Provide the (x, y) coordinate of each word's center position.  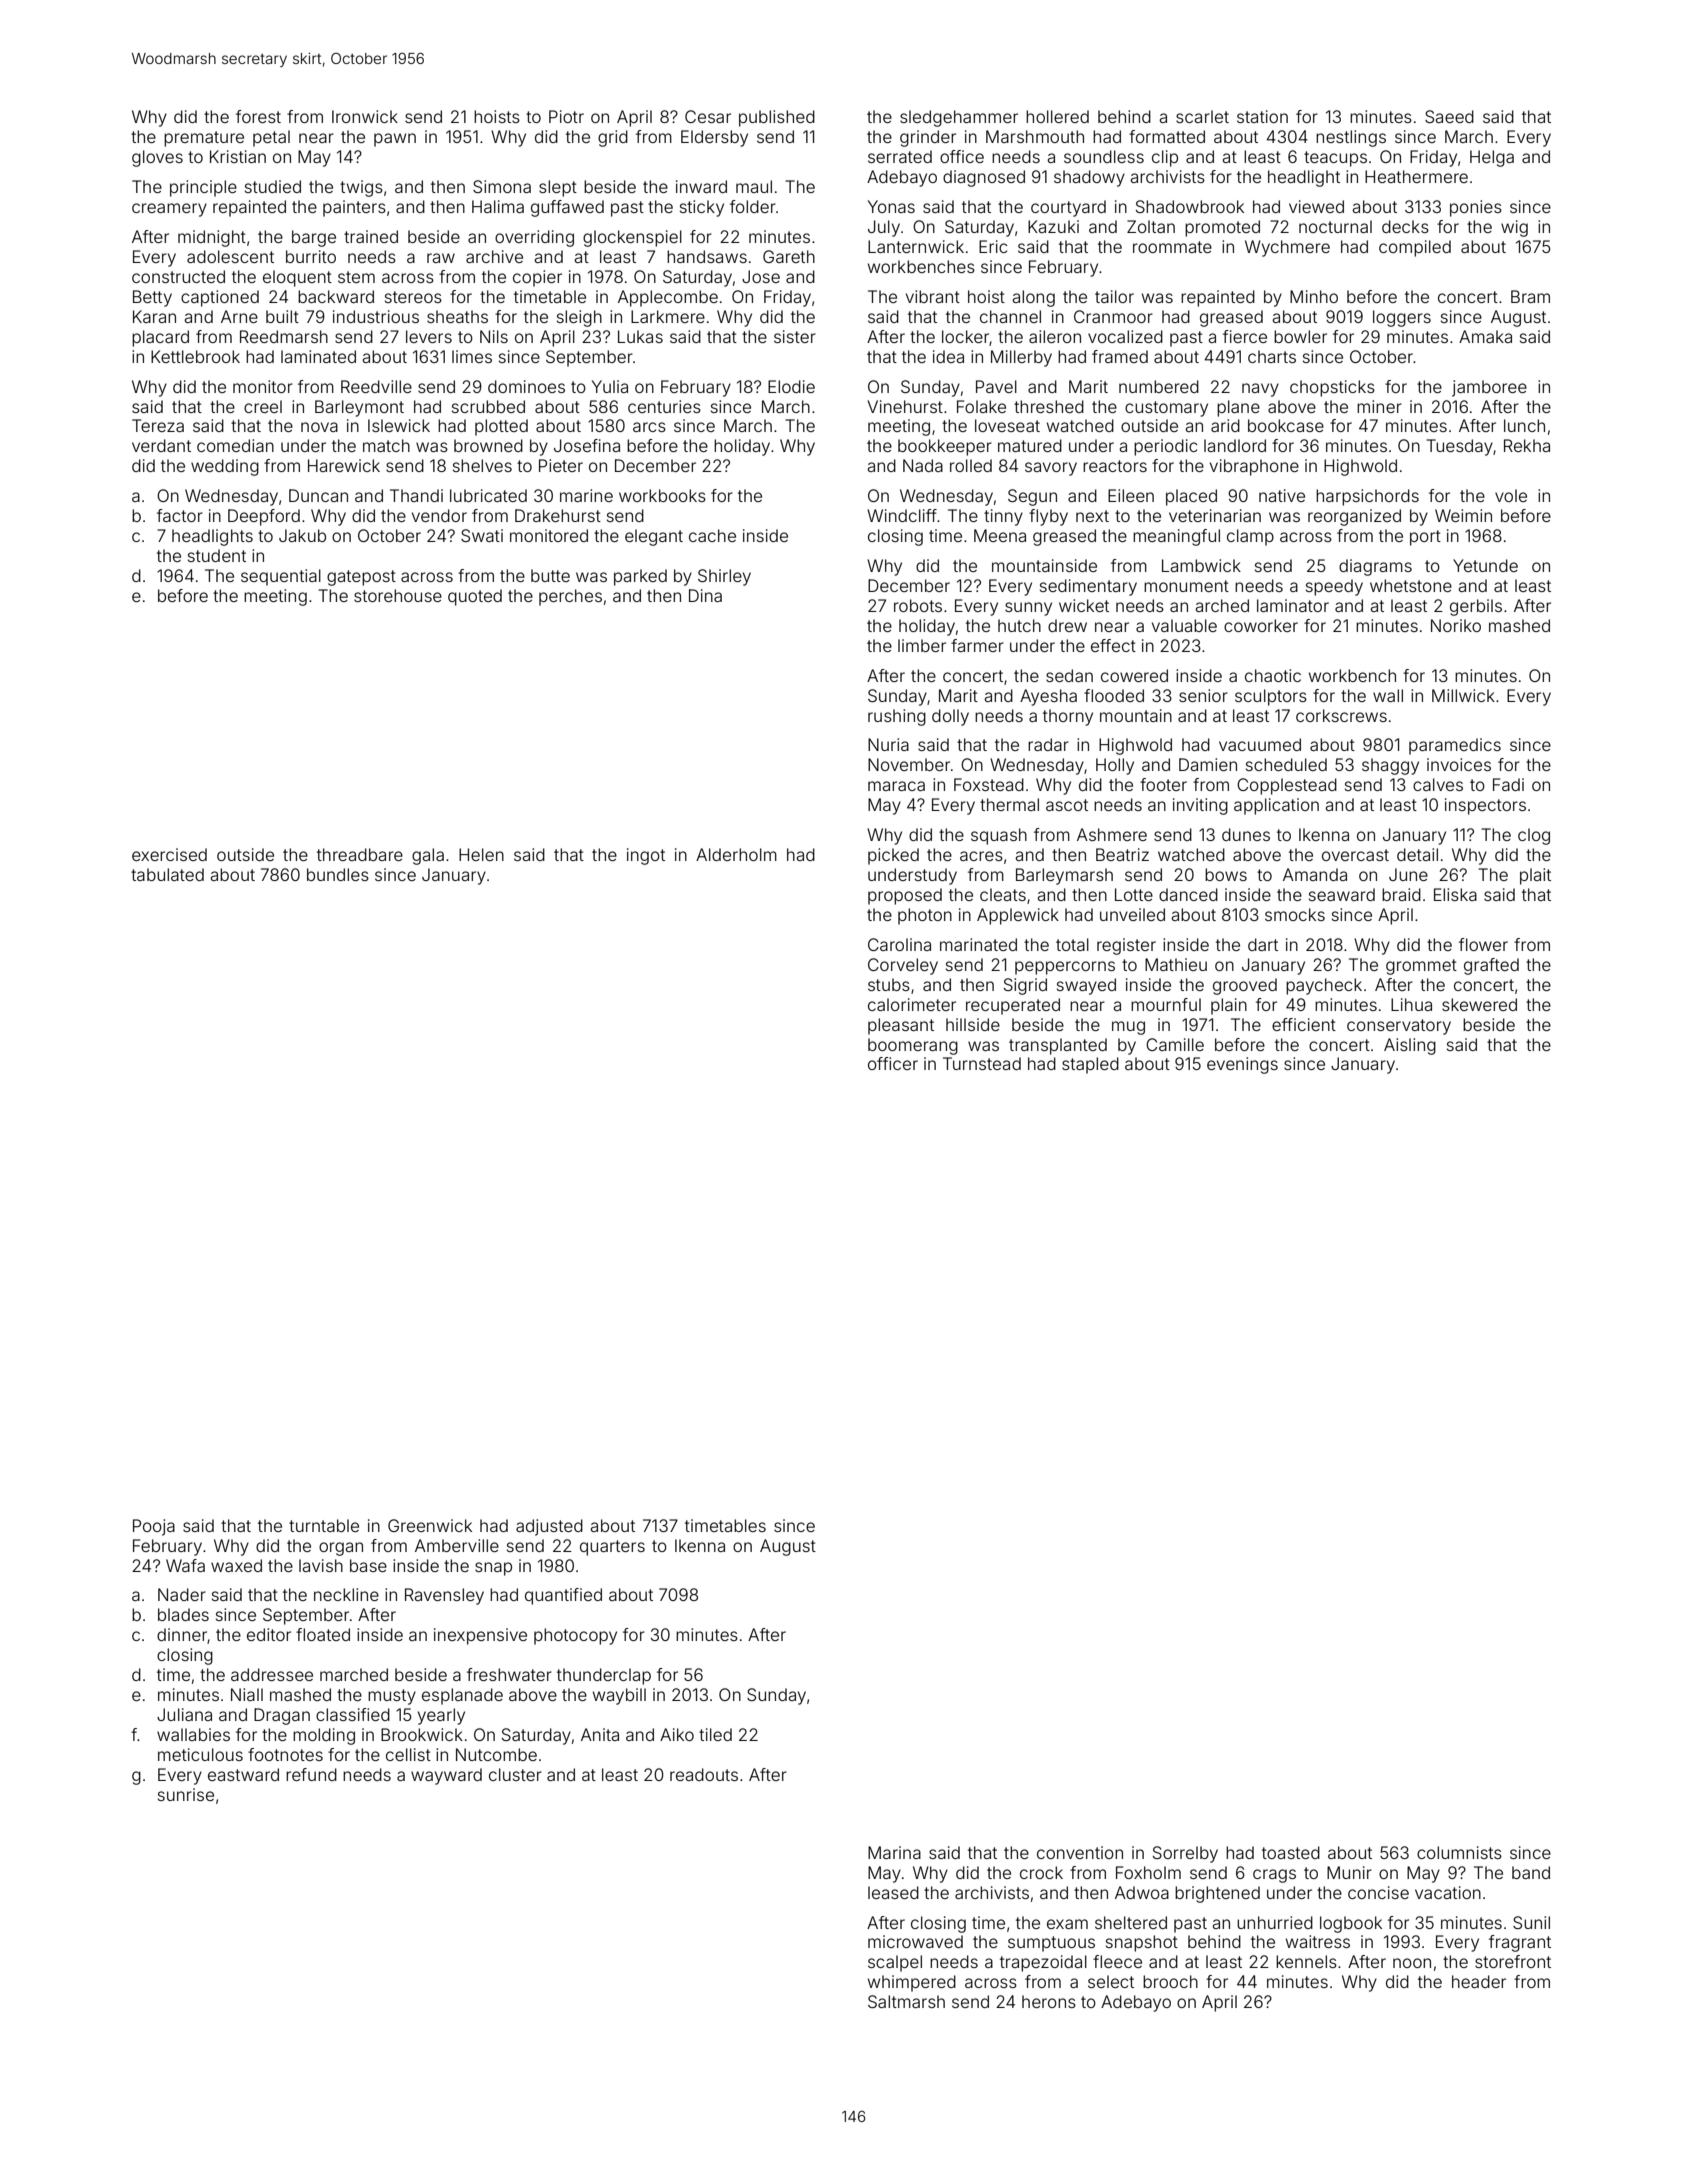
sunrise (186, 1794)
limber (922, 645)
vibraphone (1254, 467)
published (777, 118)
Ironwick (365, 116)
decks (1405, 226)
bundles (338, 874)
